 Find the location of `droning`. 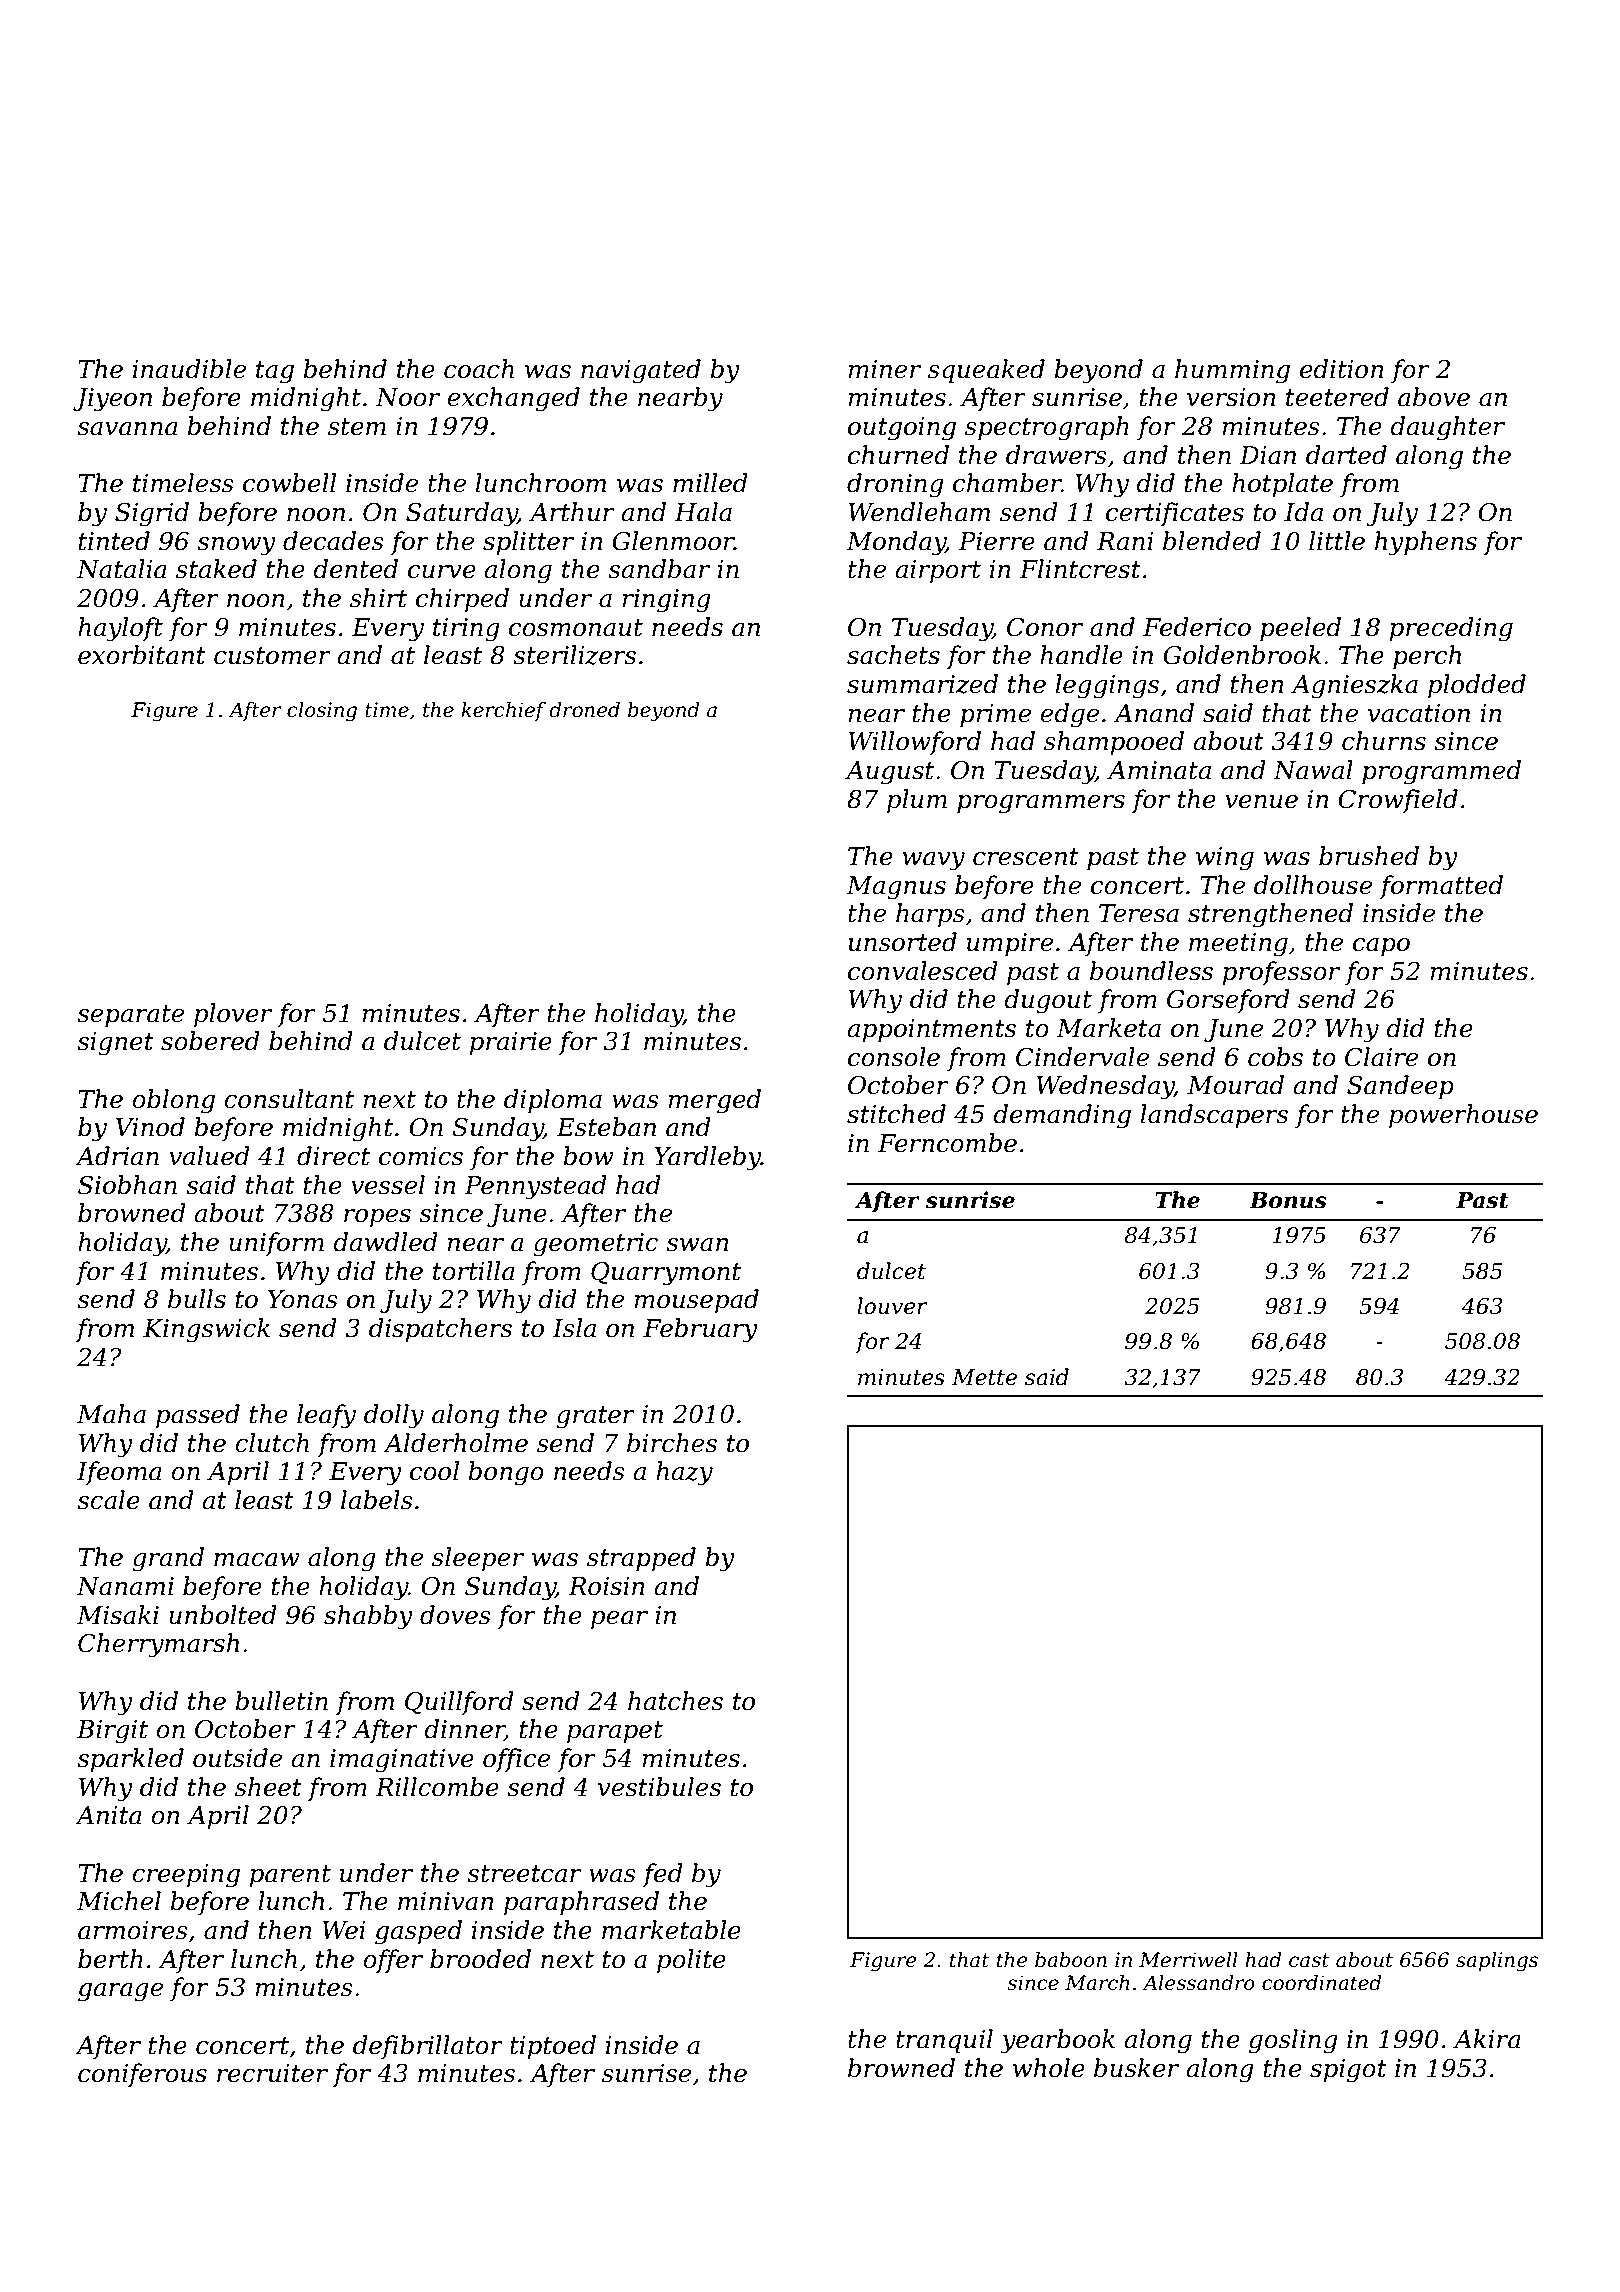

droning is located at coordinates (895, 485).
